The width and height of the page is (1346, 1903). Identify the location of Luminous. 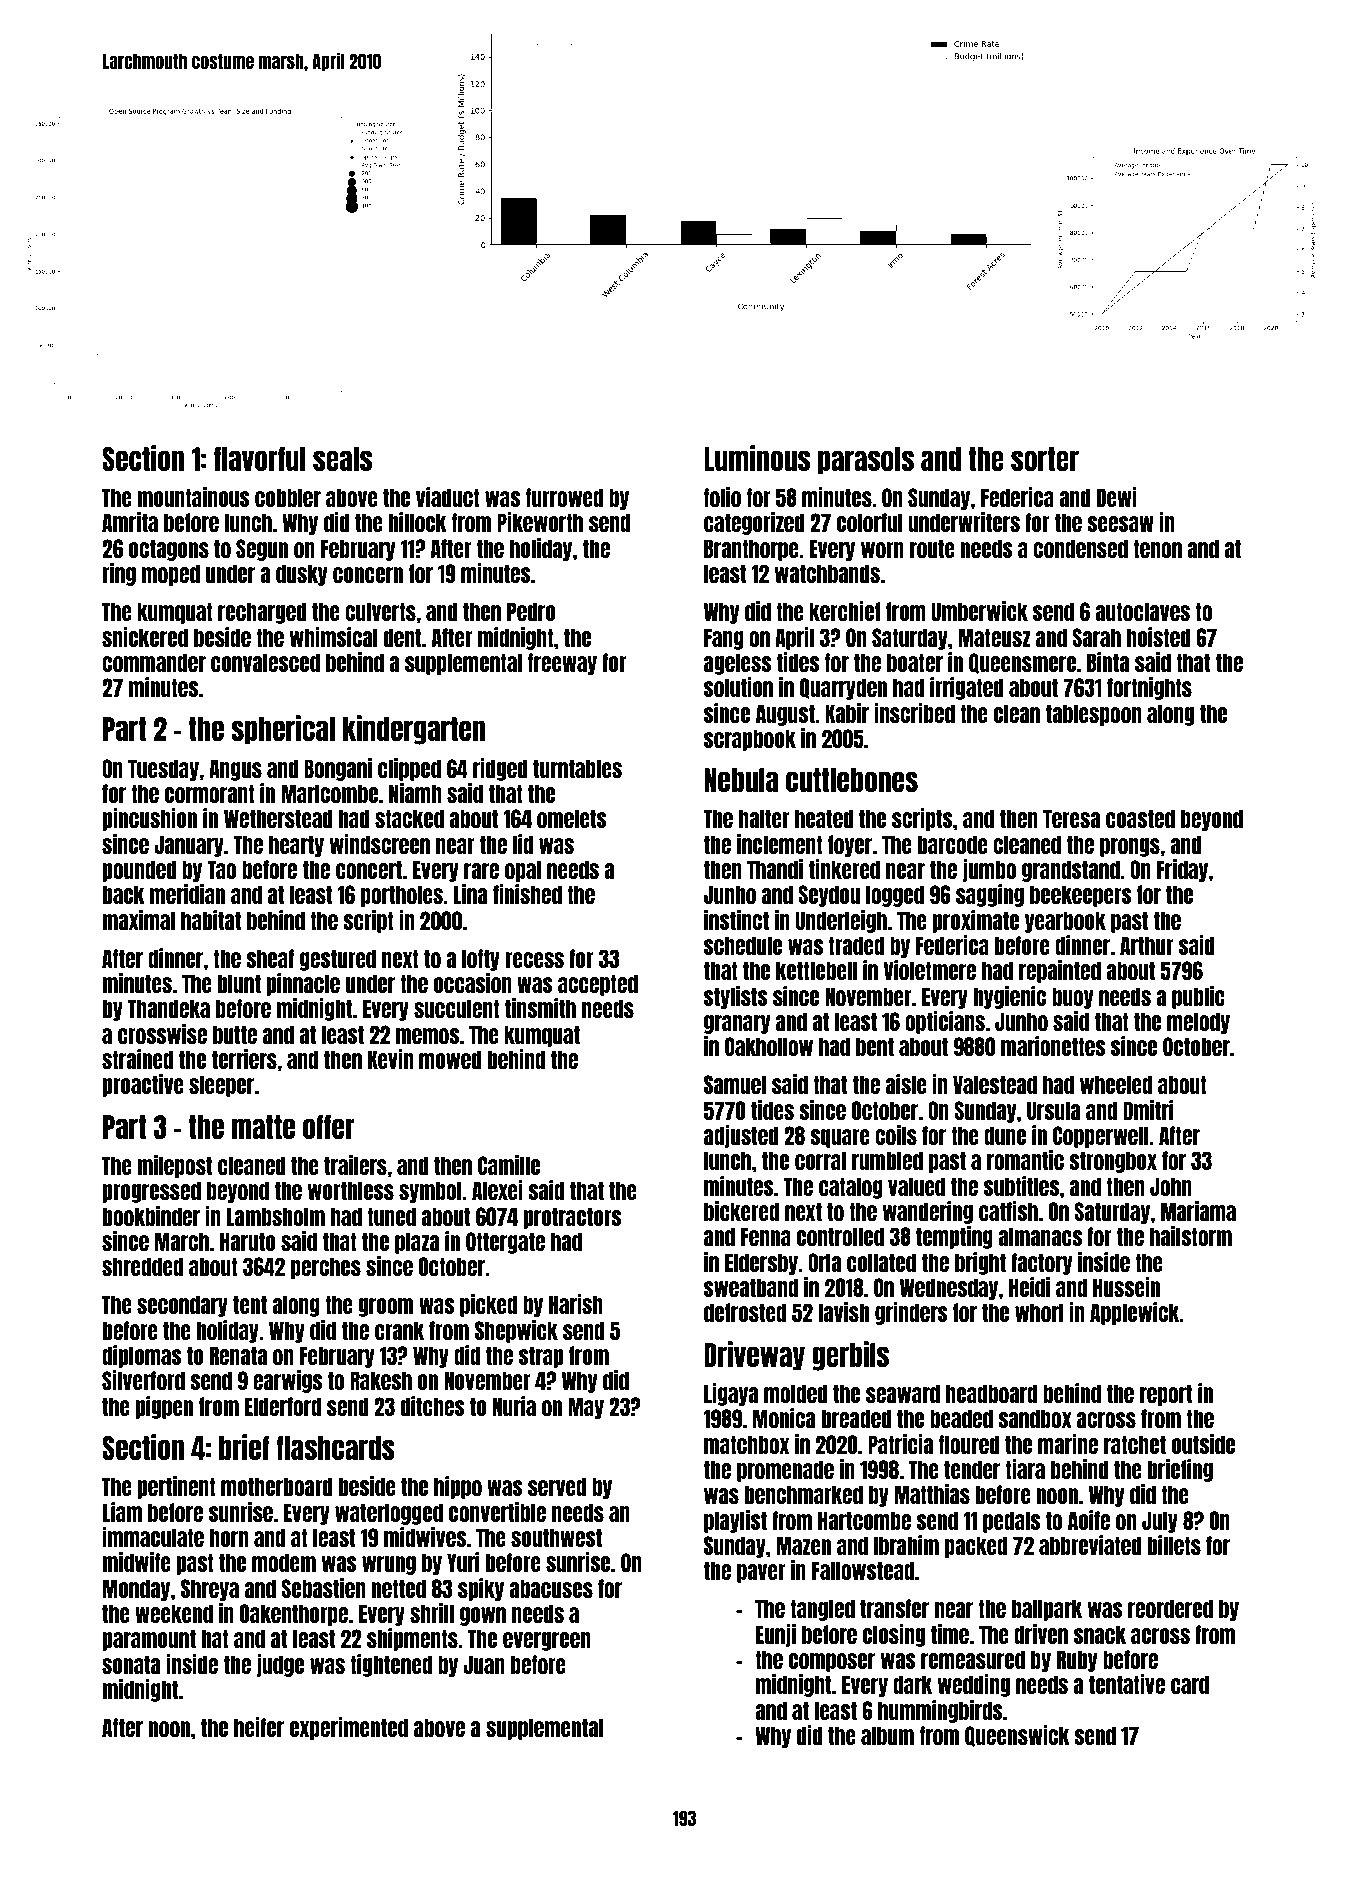
(757, 458).
